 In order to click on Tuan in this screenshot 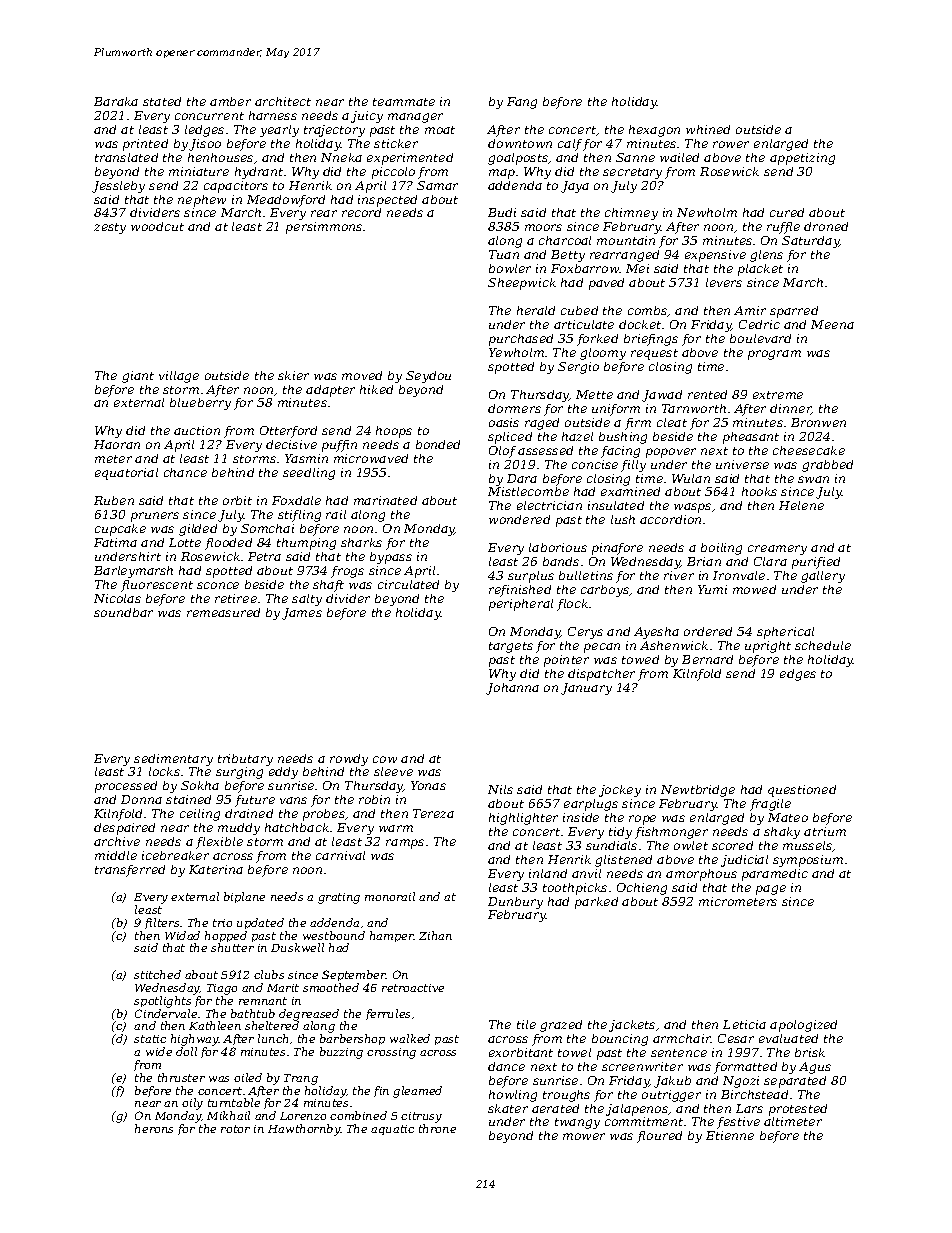, I will do `click(504, 254)`.
